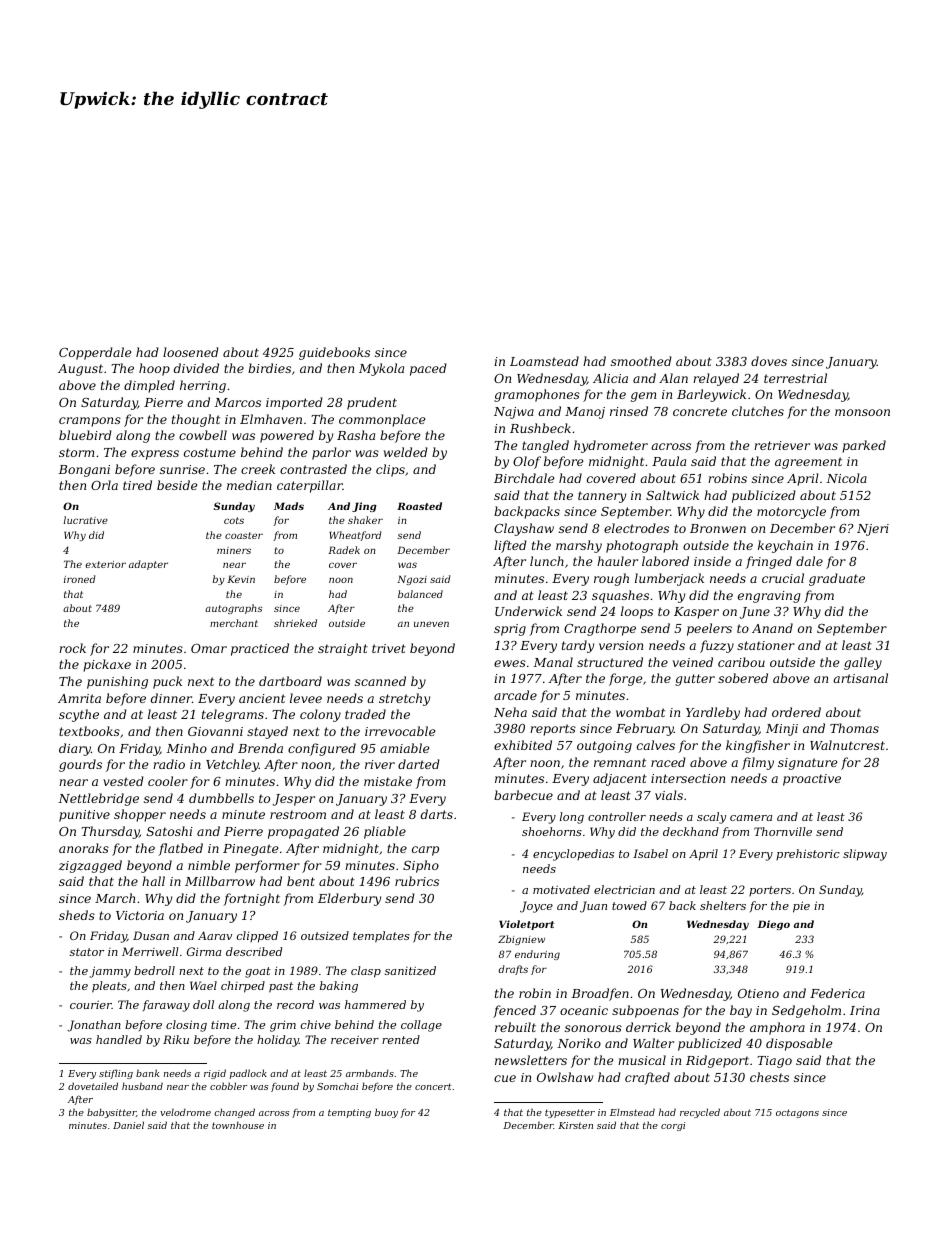 This screenshot has height=1233, width=952. What do you see at coordinates (428, 369) in the screenshot?
I see `paced` at bounding box center [428, 369].
